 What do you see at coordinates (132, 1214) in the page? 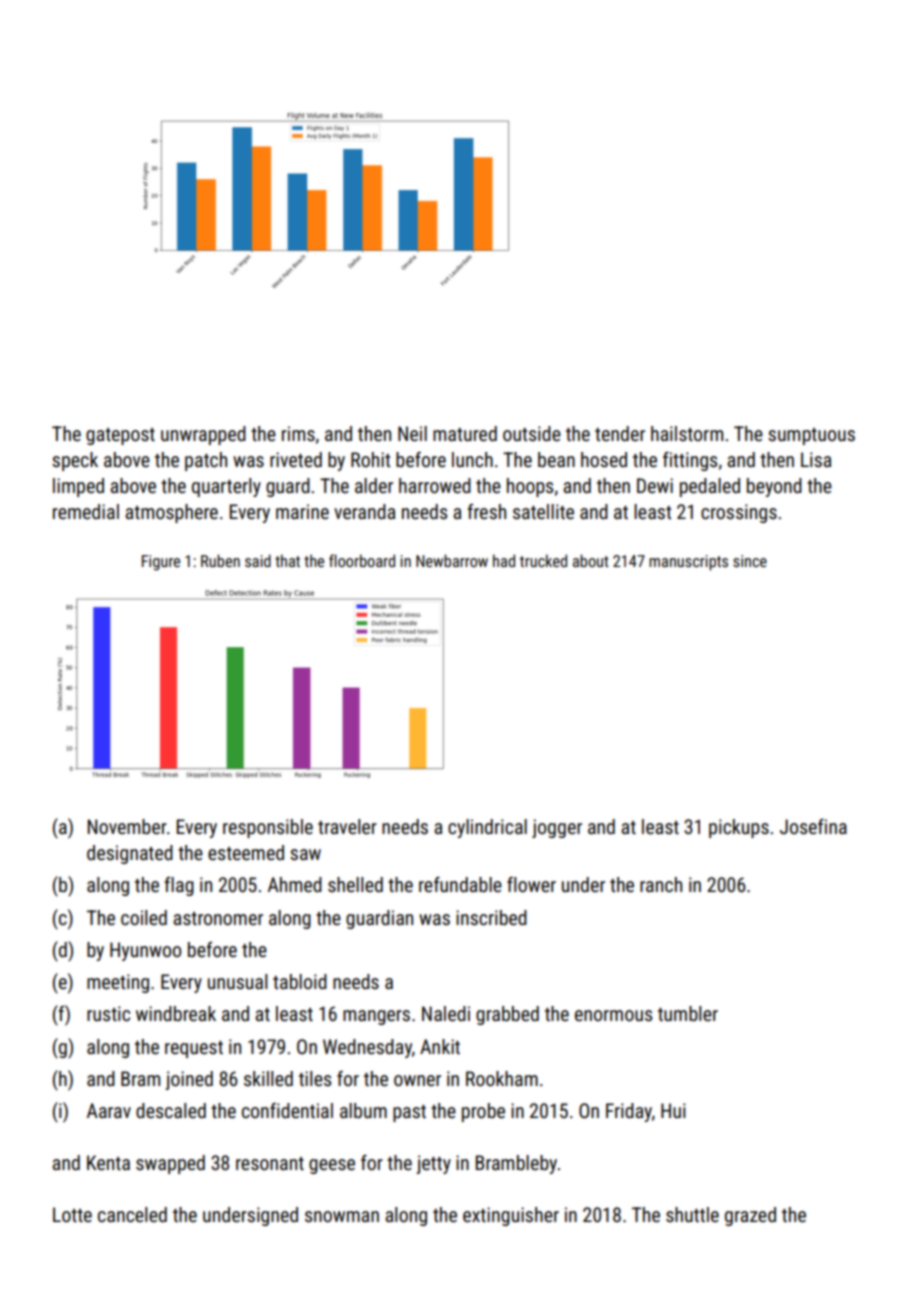
I see `canceled` at bounding box center [132, 1214].
